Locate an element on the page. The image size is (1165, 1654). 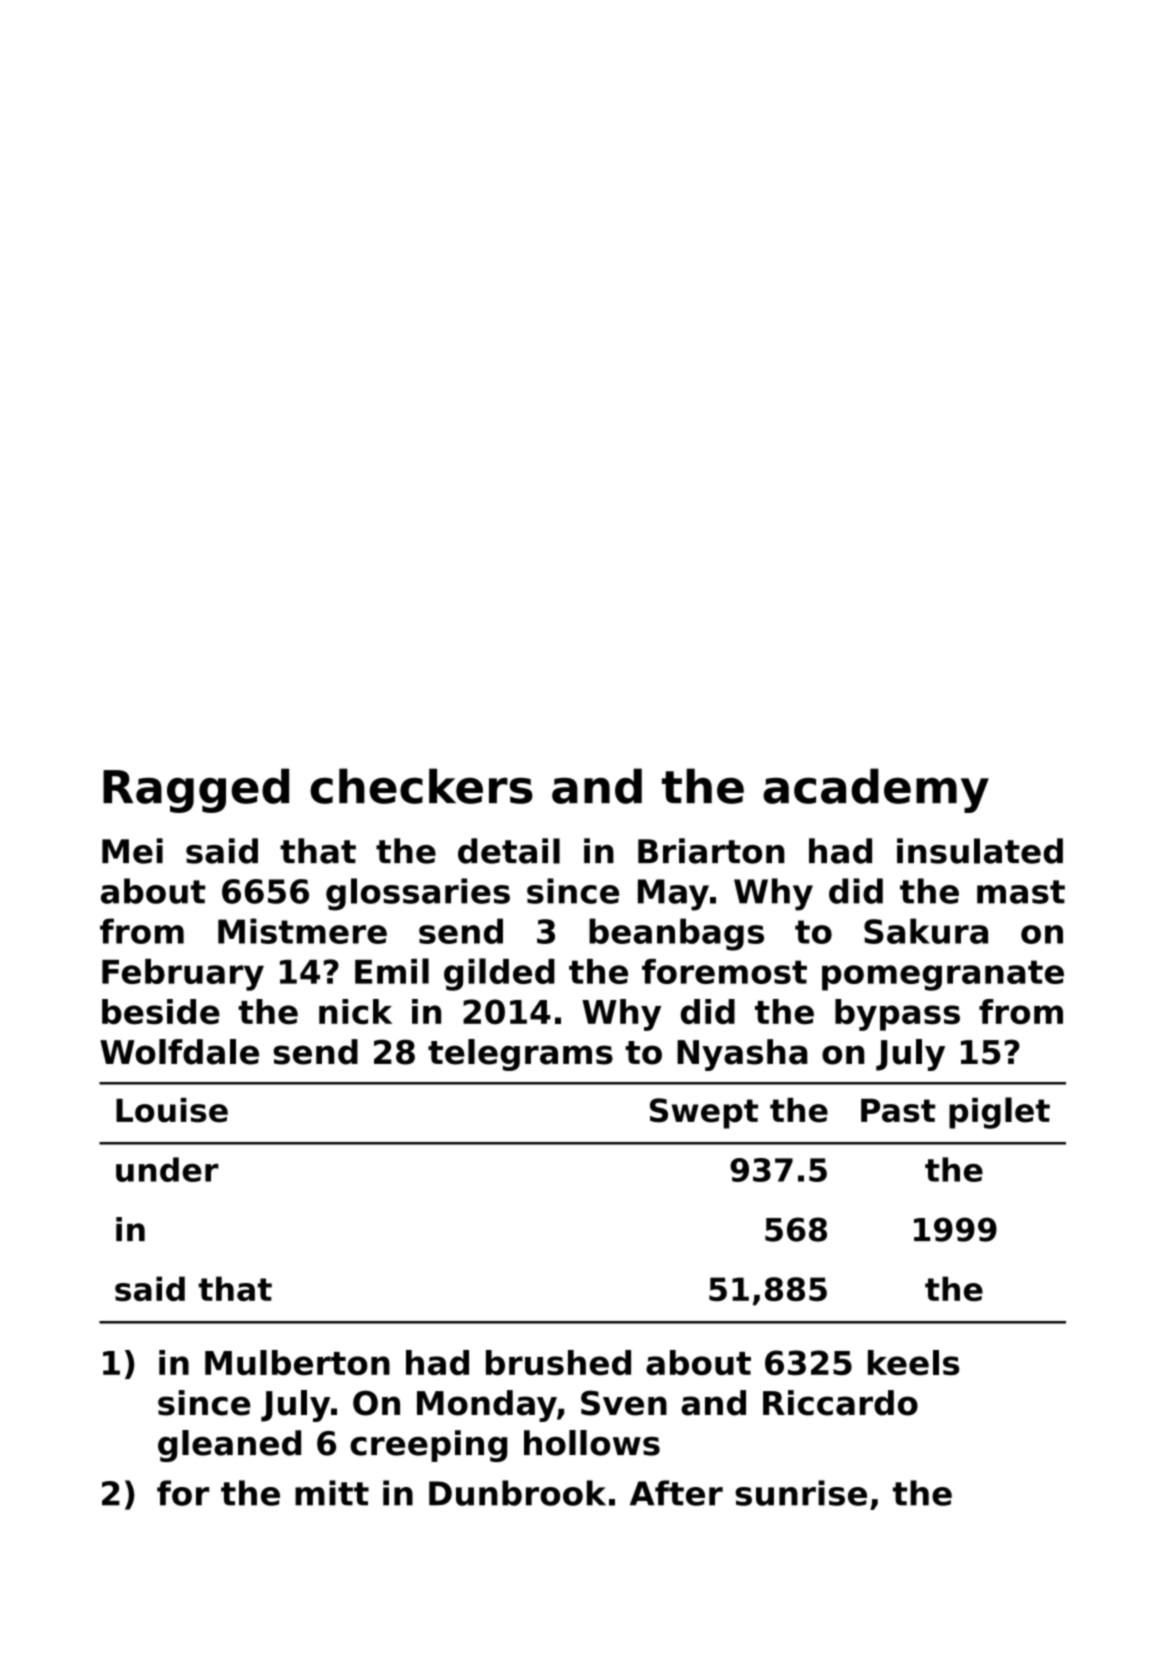
piglet is located at coordinates (999, 1113).
